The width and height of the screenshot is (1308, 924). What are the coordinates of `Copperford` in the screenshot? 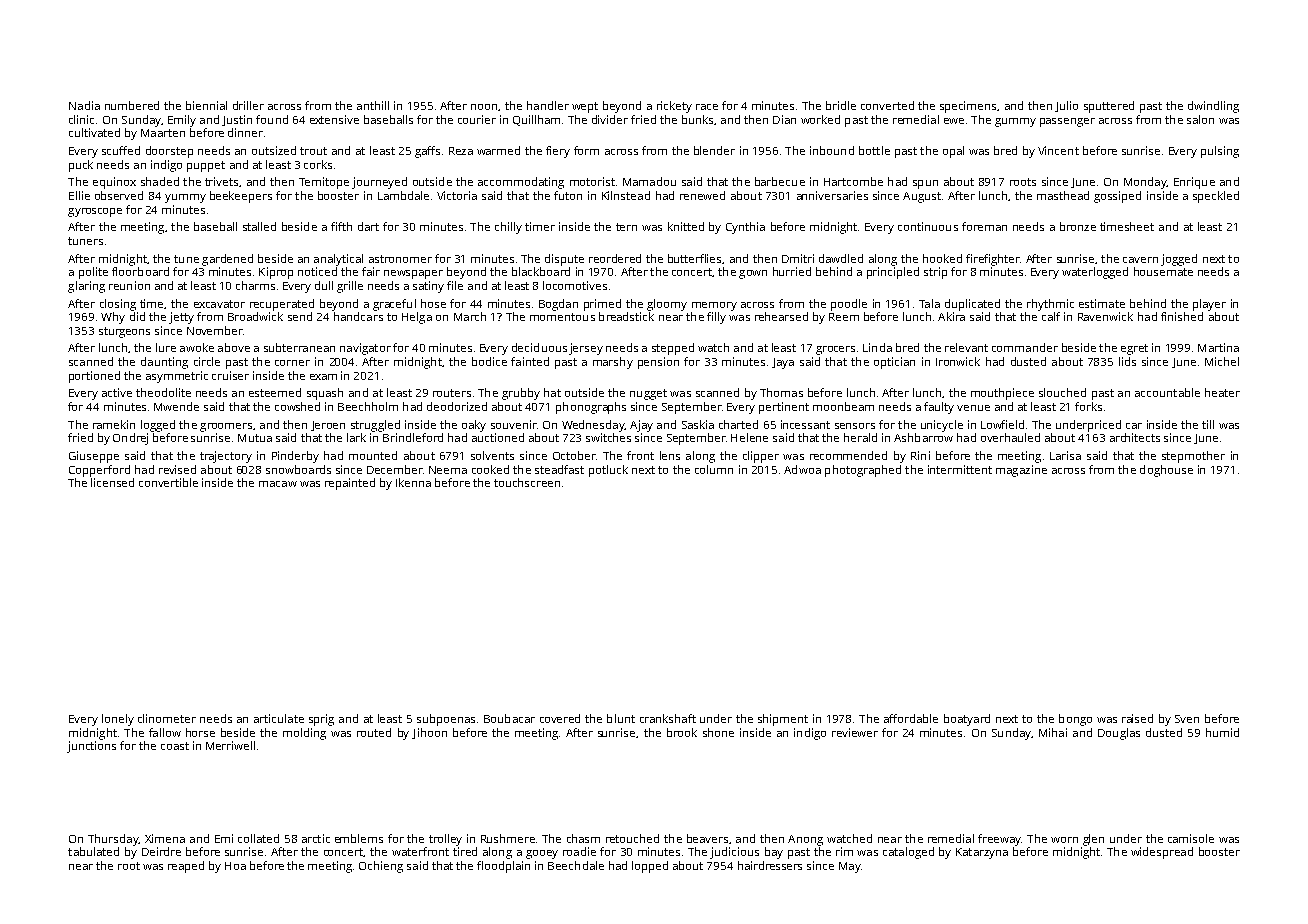 It's located at (99, 471).
